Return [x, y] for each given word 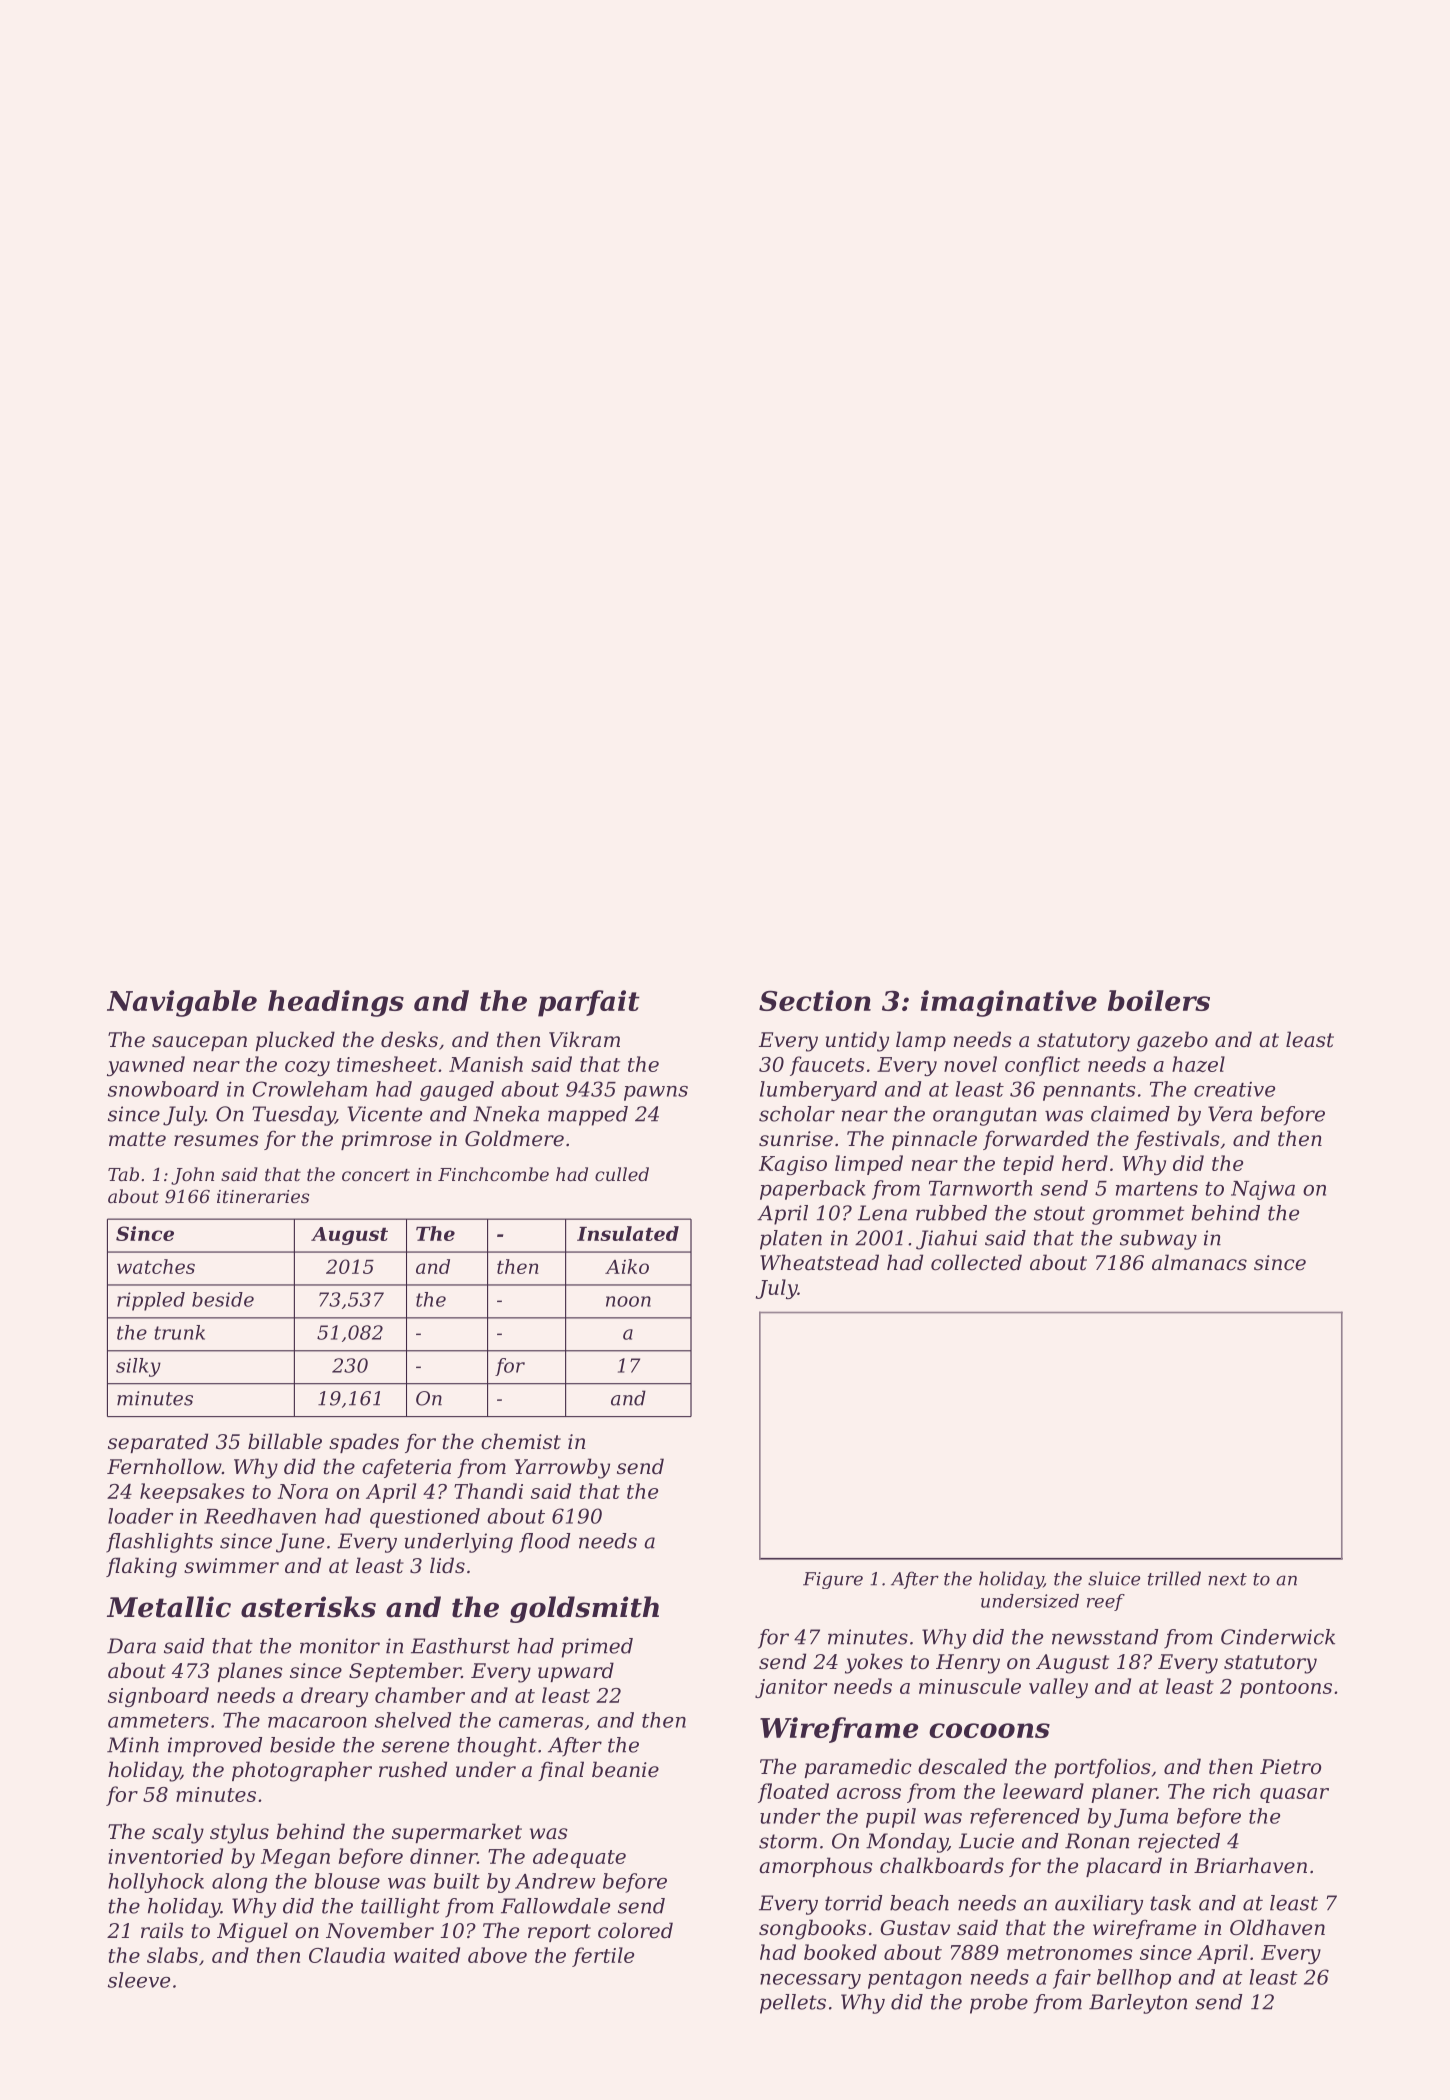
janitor [791, 1688]
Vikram [584, 1039]
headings [336, 1003]
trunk [180, 1332]
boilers [1159, 1000]
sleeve [139, 1980]
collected [976, 1262]
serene [415, 1747]
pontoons [1286, 1689]
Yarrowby [562, 1468]
